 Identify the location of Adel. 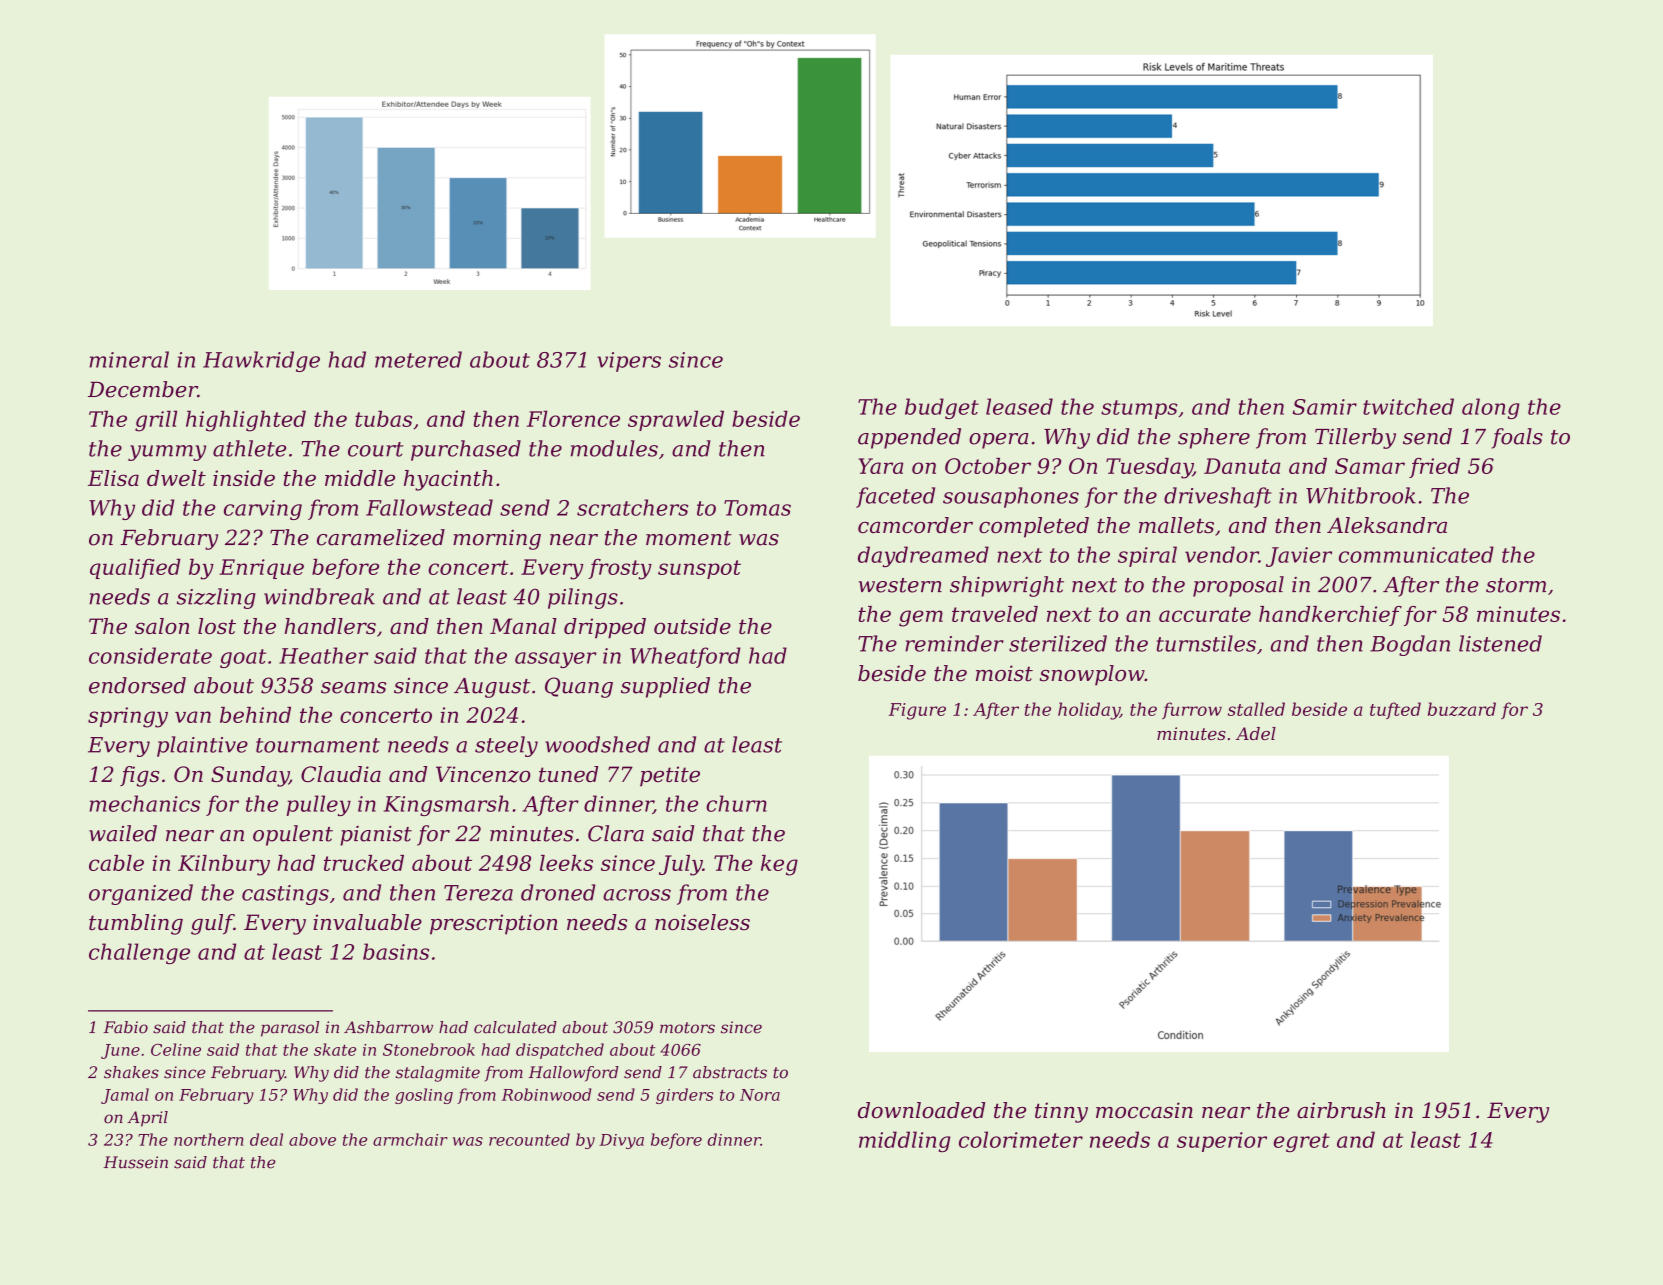
(1256, 733).
